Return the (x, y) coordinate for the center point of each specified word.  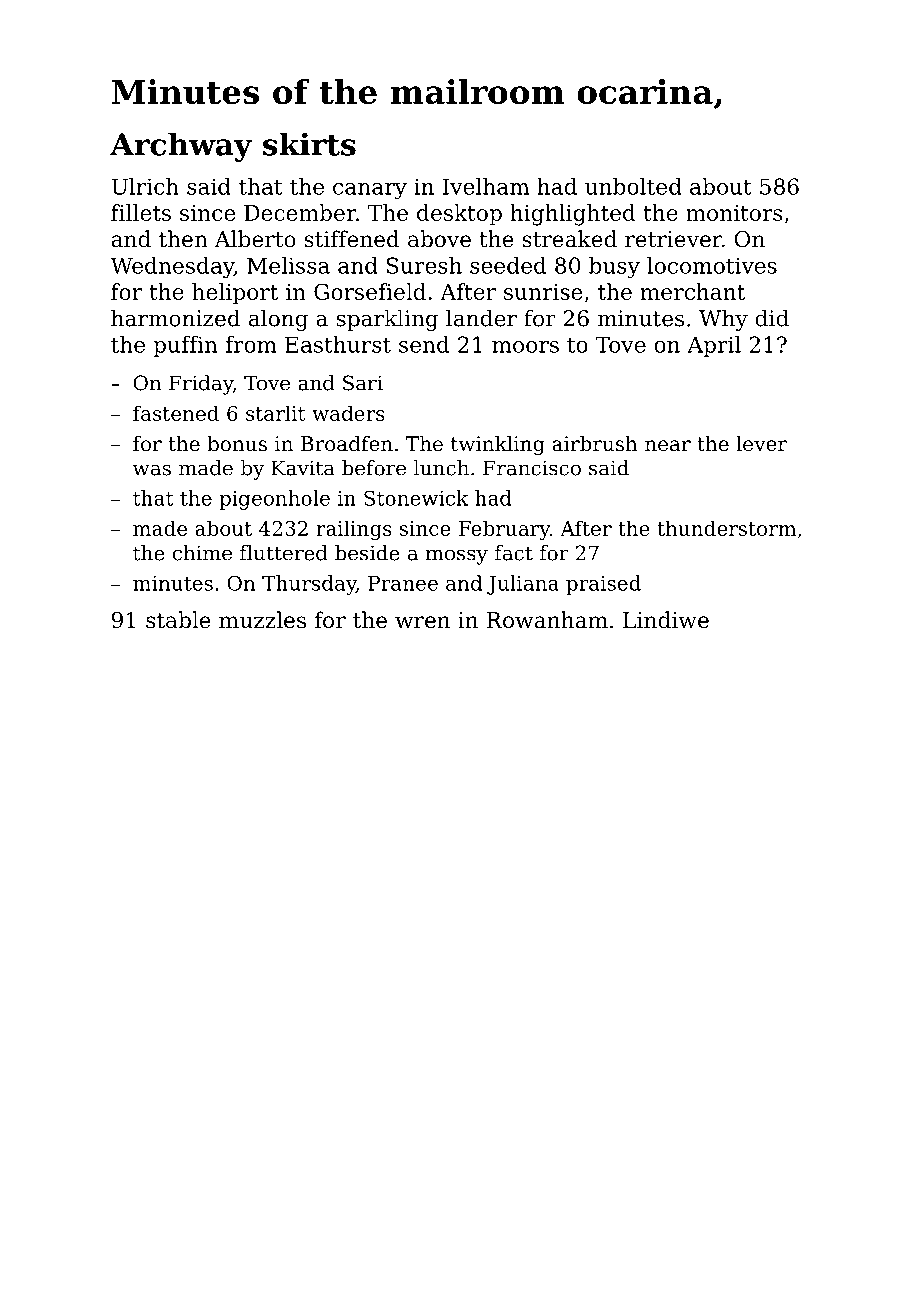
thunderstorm (726, 528)
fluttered (284, 553)
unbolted (633, 186)
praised (603, 585)
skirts (309, 144)
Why (723, 320)
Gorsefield (370, 291)
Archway (181, 147)
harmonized (176, 318)
